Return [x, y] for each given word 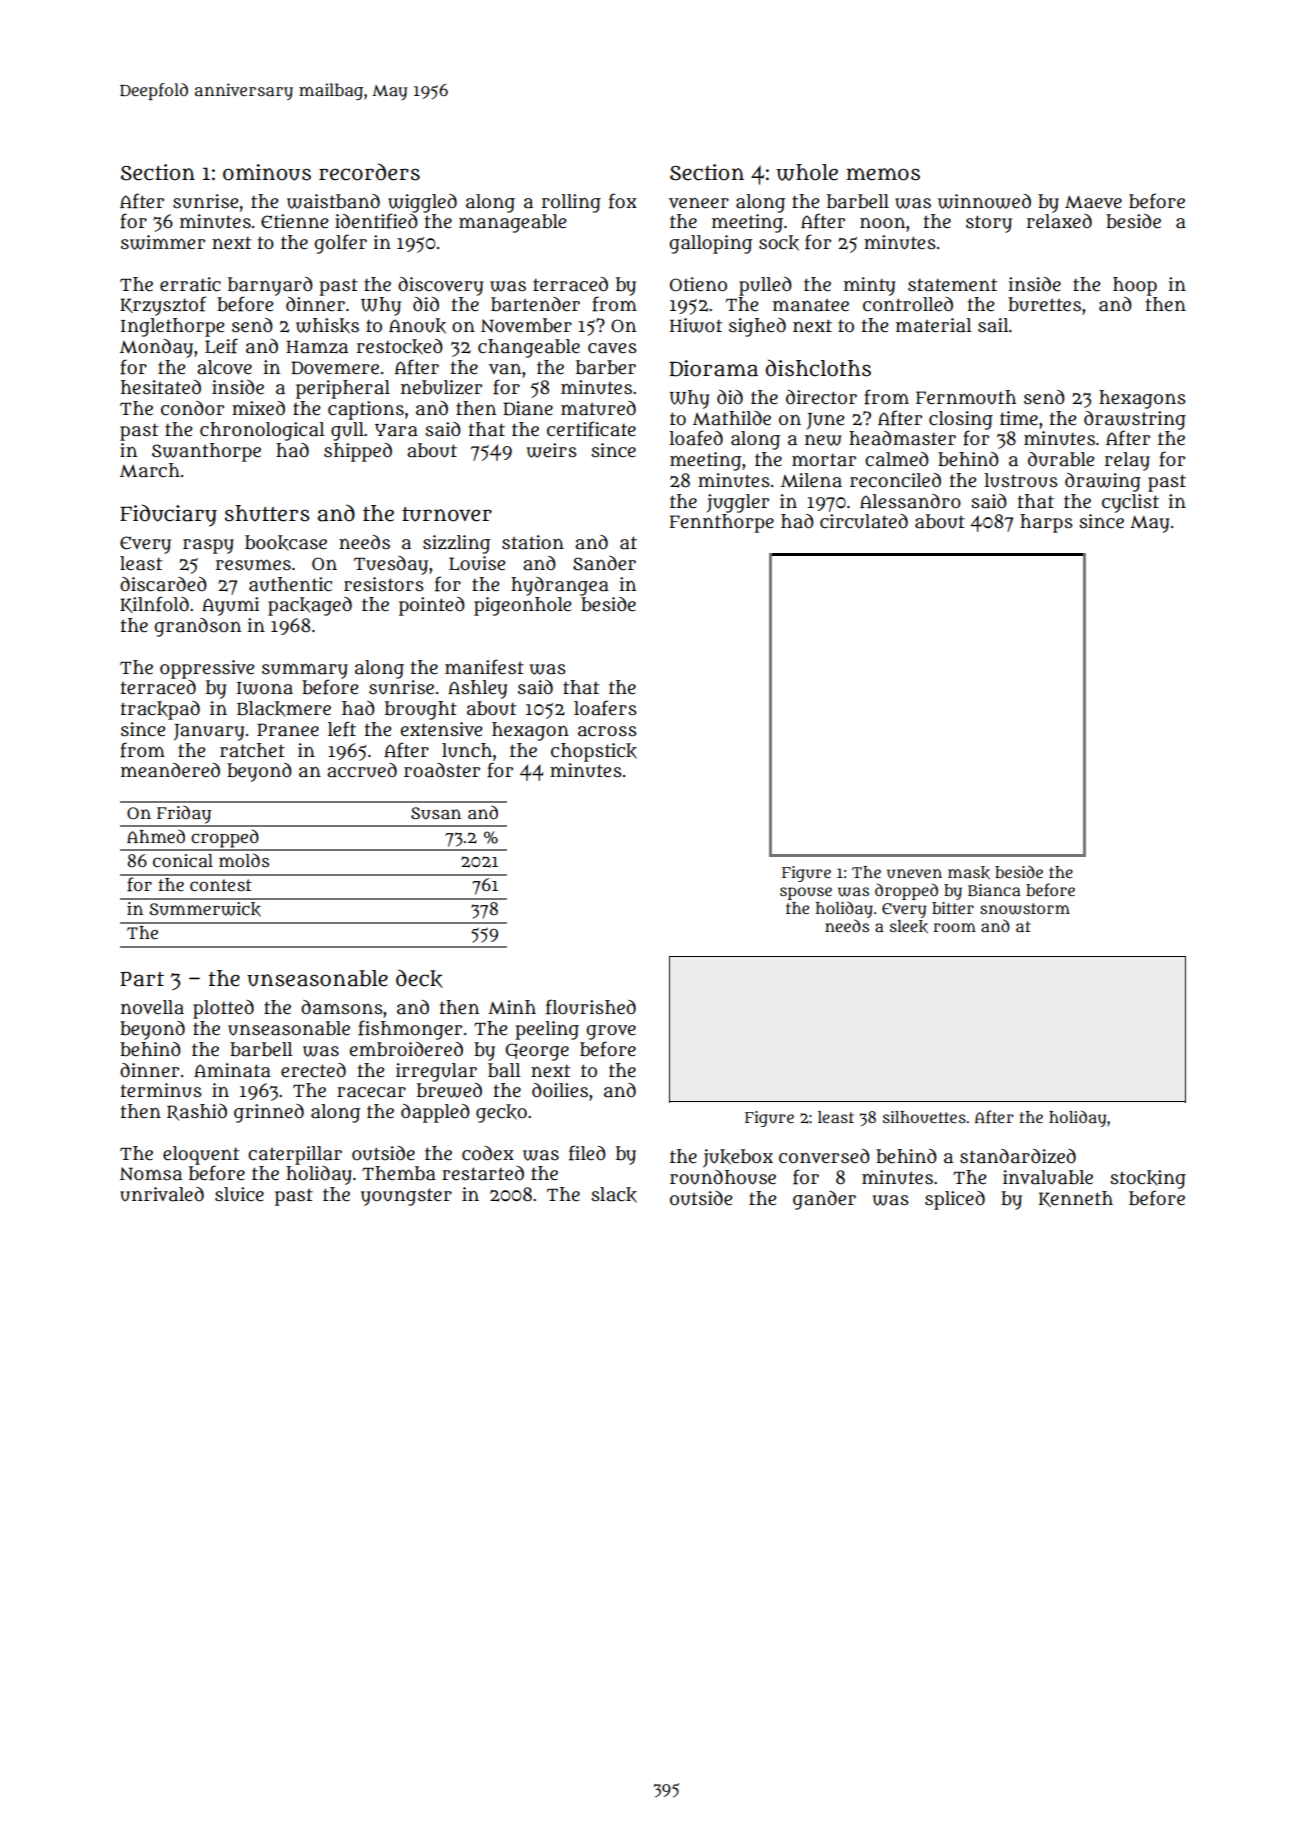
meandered [170, 770]
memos [883, 174]
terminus [161, 1090]
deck [419, 978]
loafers [605, 708]
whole [807, 172]
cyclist [1130, 503]
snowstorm [1025, 909]
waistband [333, 201]
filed [587, 1153]
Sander [604, 563]
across [607, 731]
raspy [208, 546]
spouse [806, 893]
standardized [1018, 1156]
